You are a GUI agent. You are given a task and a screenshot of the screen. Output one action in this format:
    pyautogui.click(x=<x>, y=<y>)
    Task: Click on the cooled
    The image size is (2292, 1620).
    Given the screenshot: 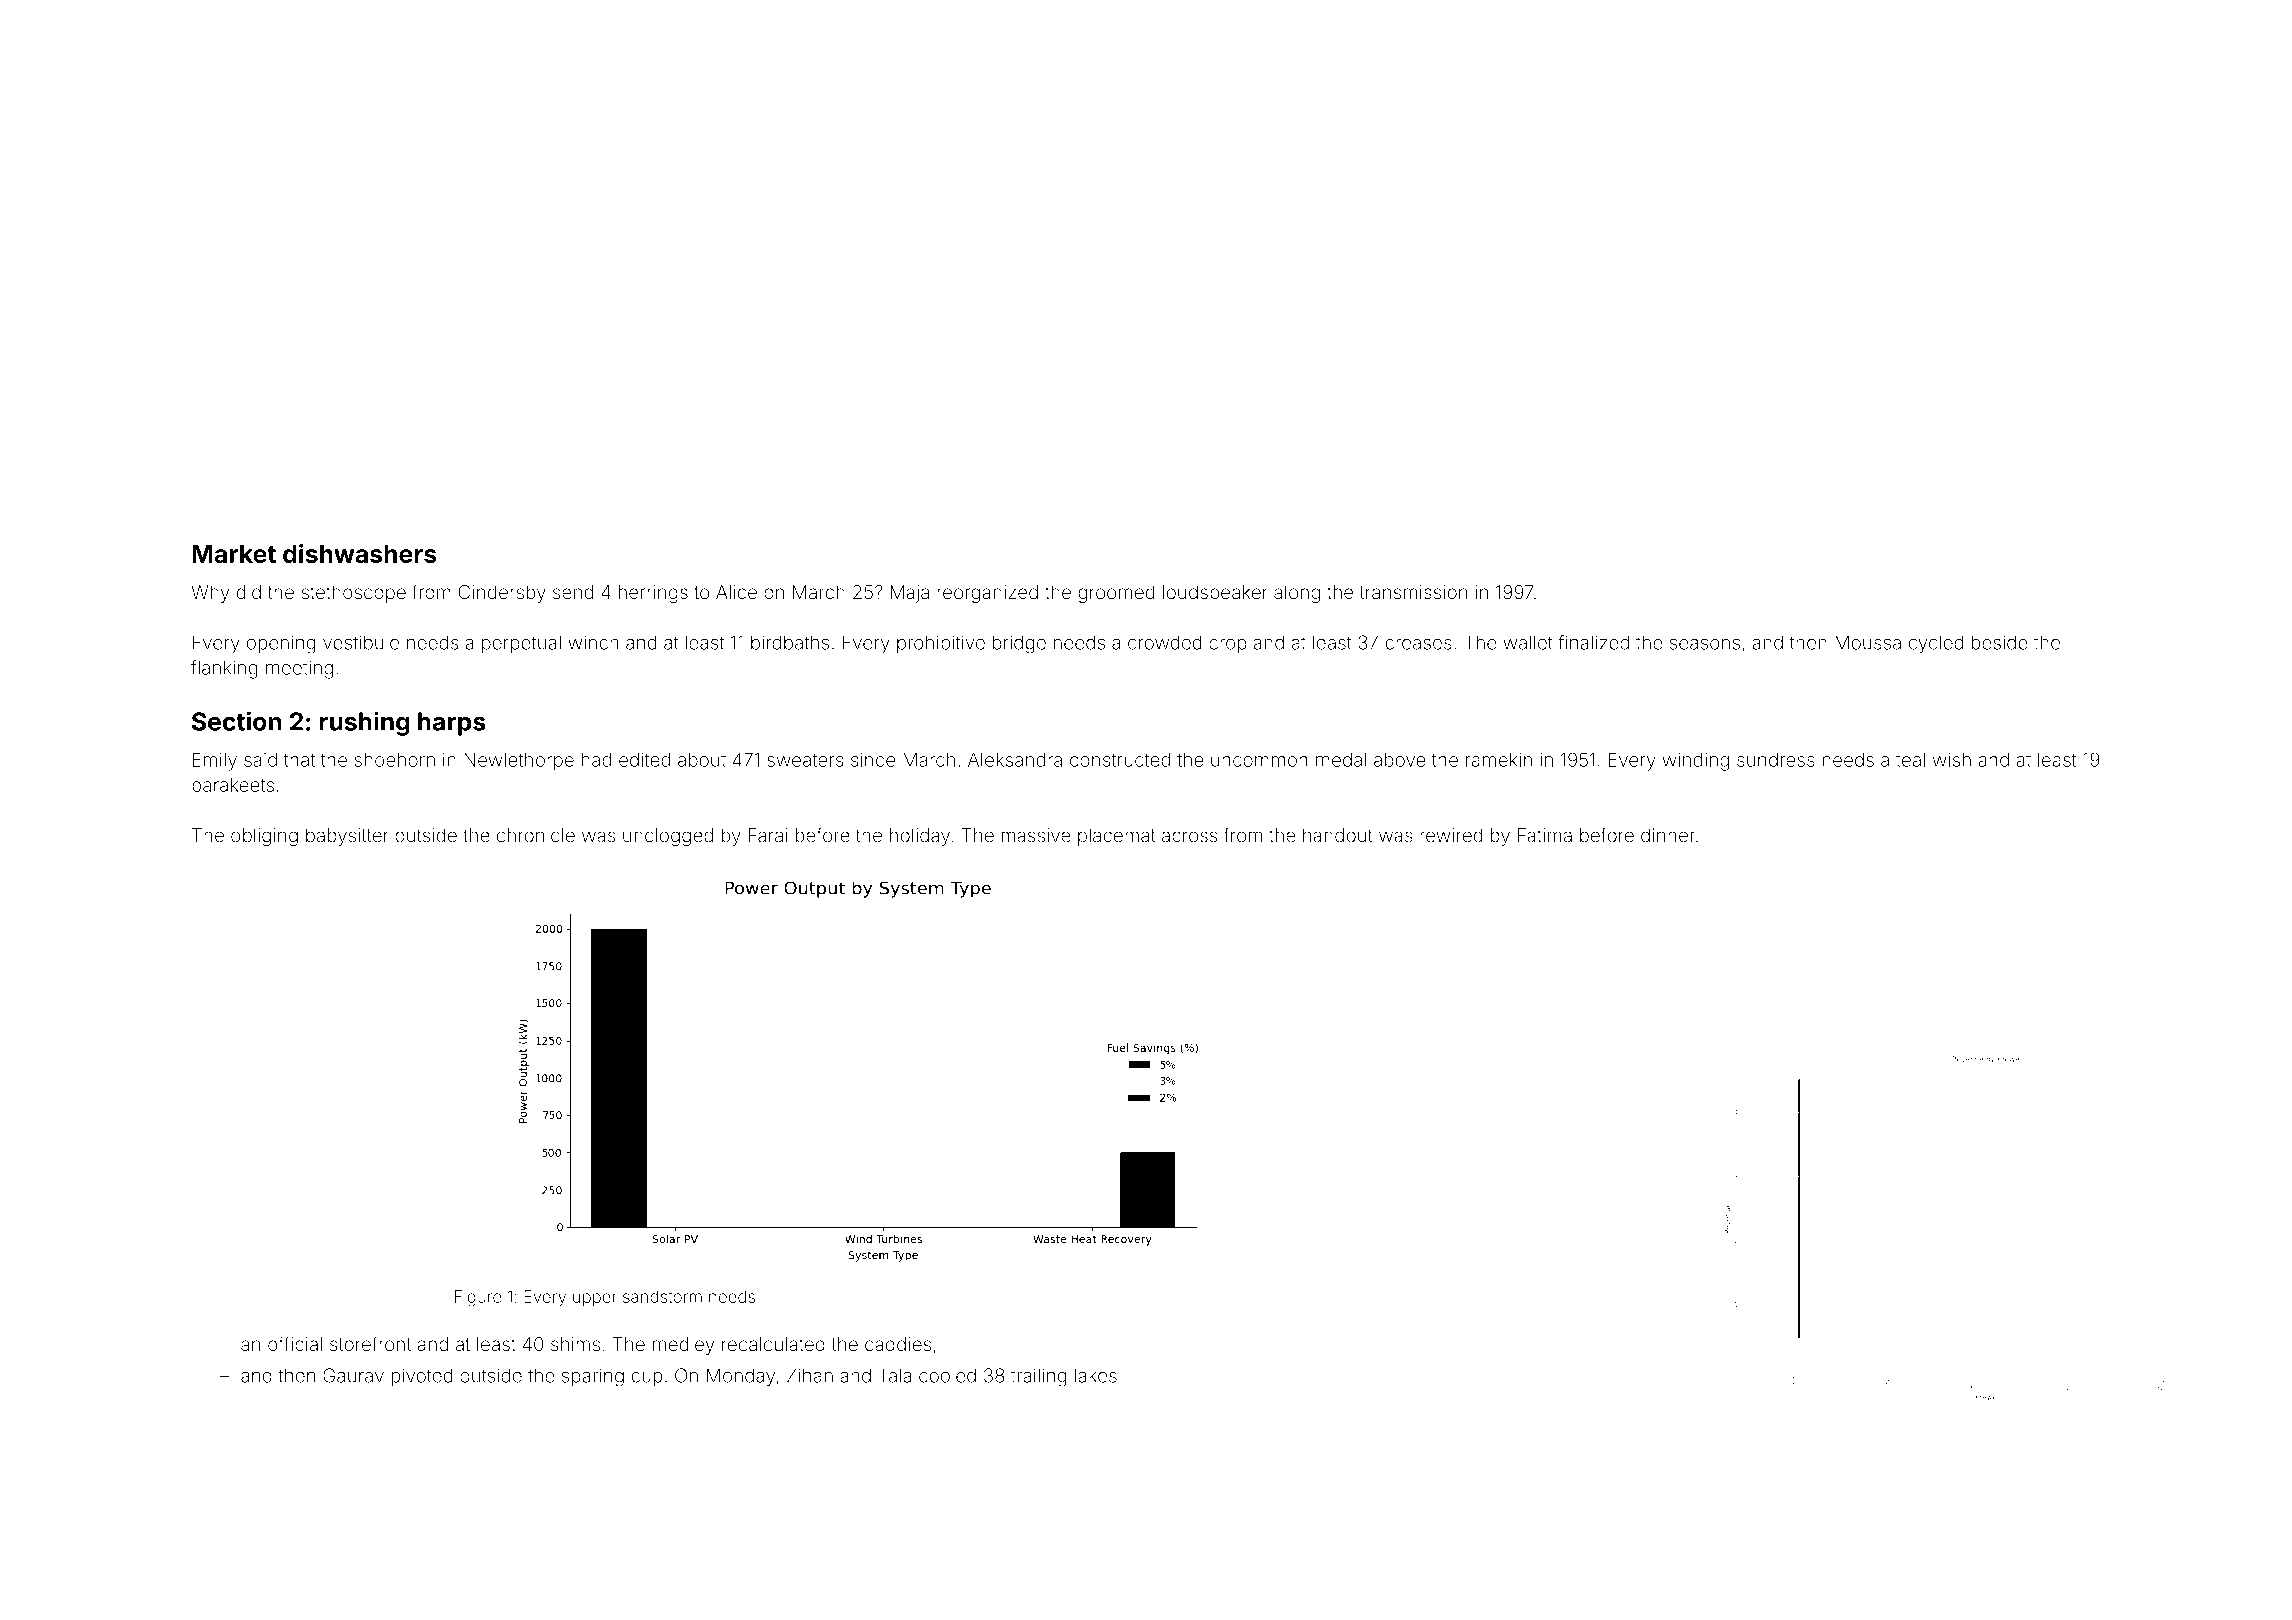 What is the action you would take?
    pyautogui.click(x=947, y=1375)
